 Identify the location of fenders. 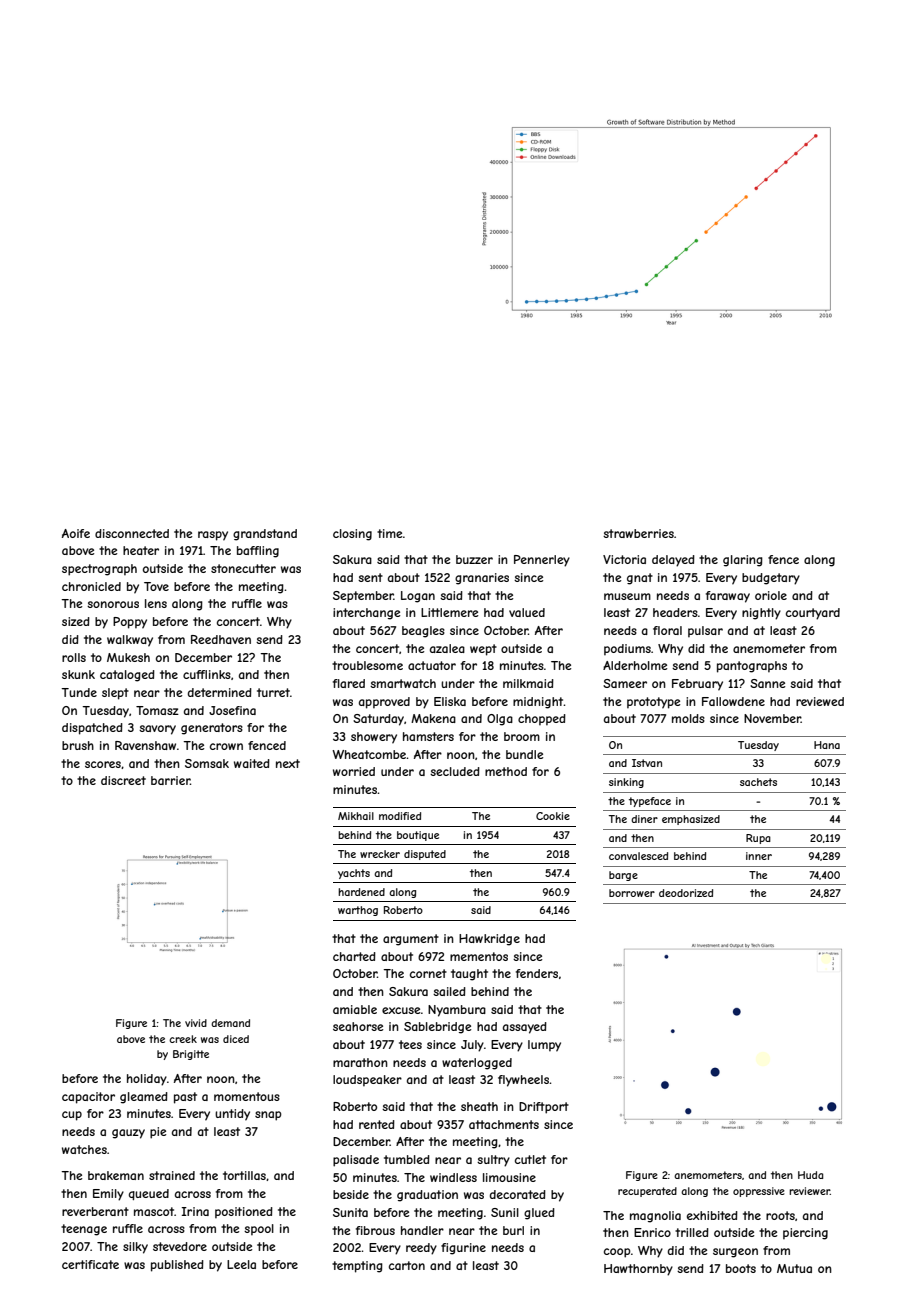
(537, 973).
